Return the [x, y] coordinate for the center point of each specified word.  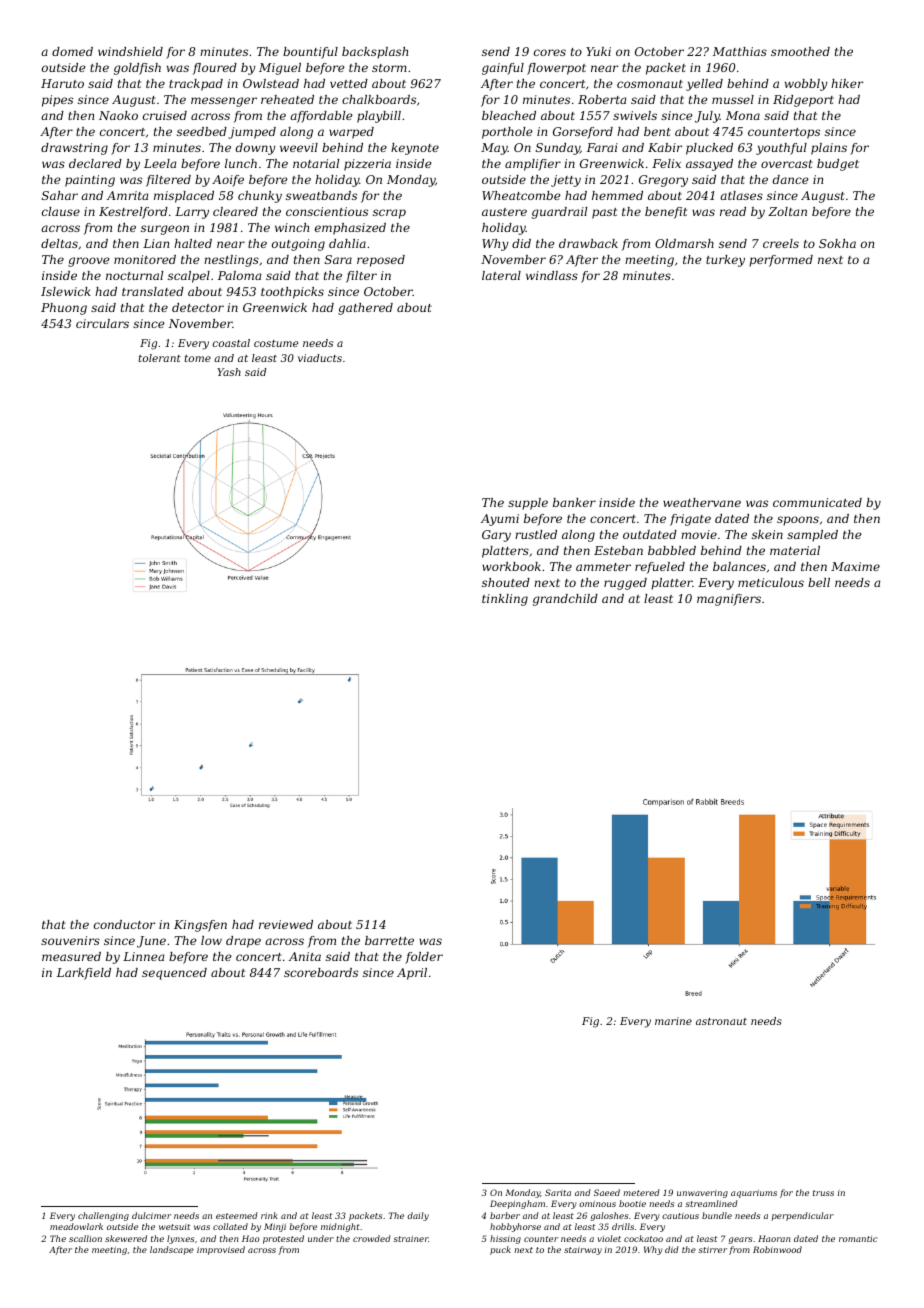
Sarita [558, 1192]
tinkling [505, 600]
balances [739, 566]
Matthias [740, 51]
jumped [252, 133]
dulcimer [151, 1215]
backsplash [375, 53]
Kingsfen [200, 926]
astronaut [721, 1021]
